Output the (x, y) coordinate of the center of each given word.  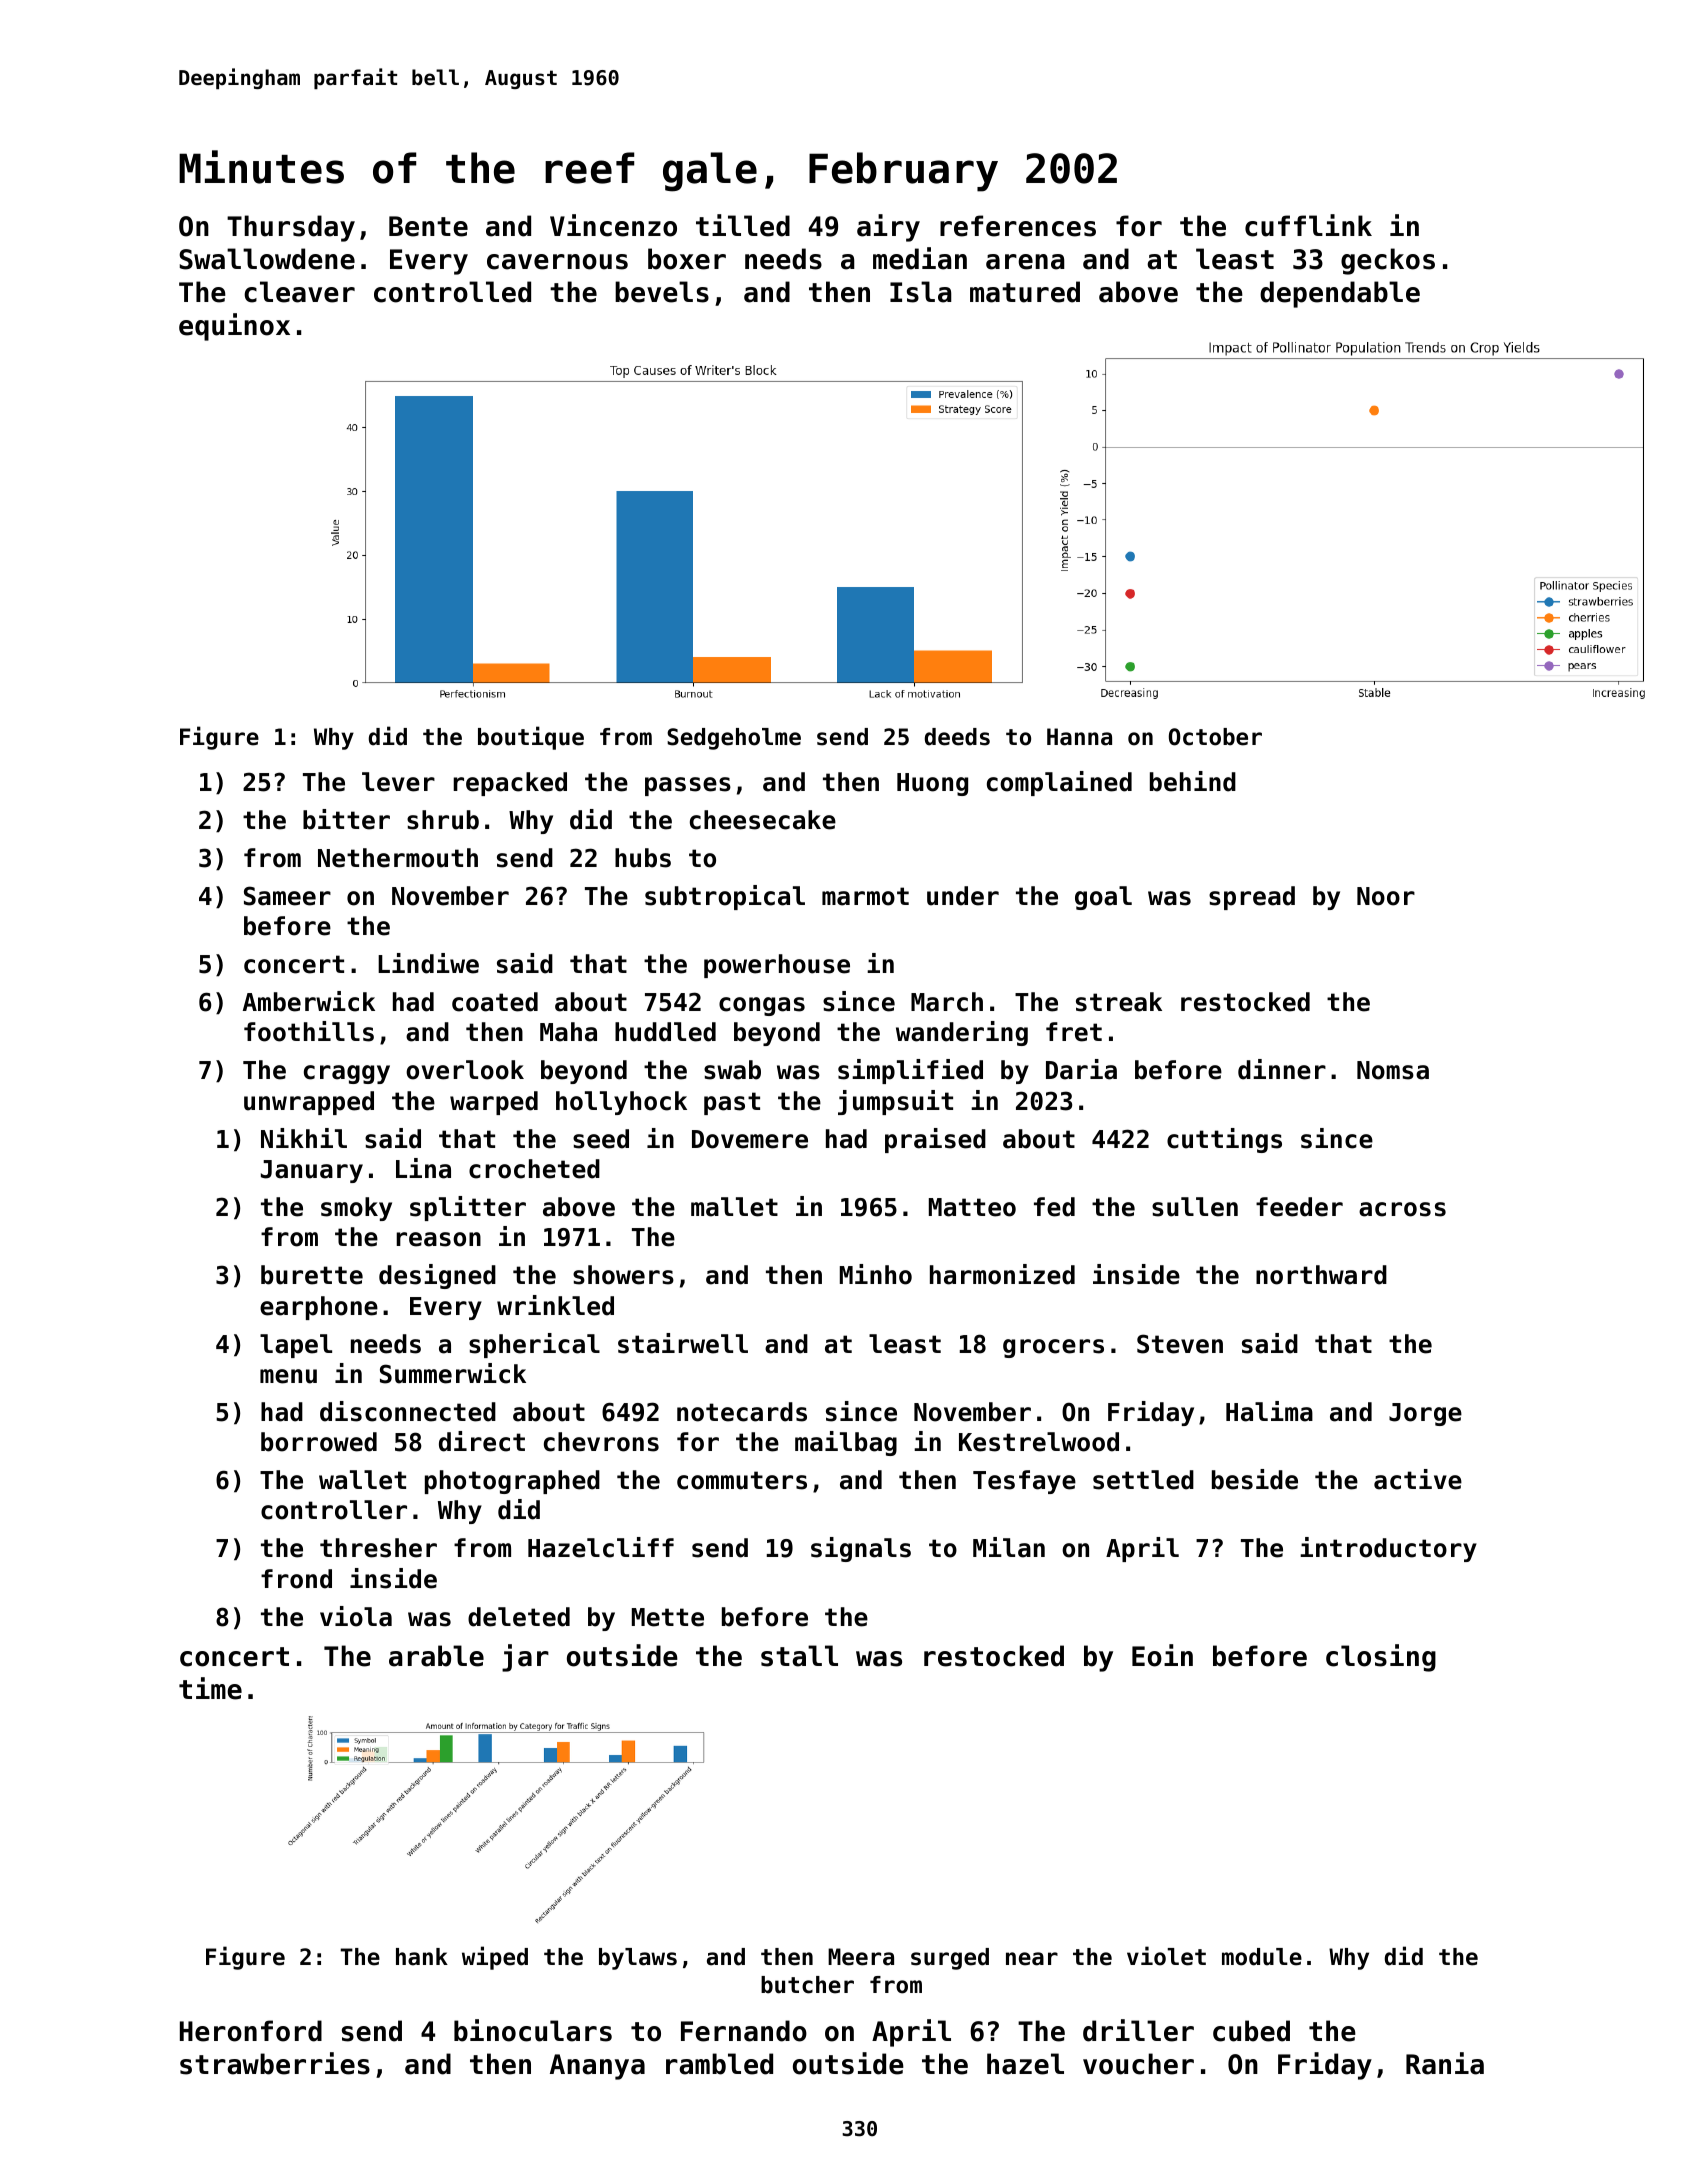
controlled (452, 292)
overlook (465, 1070)
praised (935, 1140)
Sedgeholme (734, 739)
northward (1321, 1275)
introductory (1388, 1549)
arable (436, 1656)
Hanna (1079, 737)
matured (1025, 292)
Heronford (251, 2031)
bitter (346, 819)
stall (799, 1656)
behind (1193, 781)
